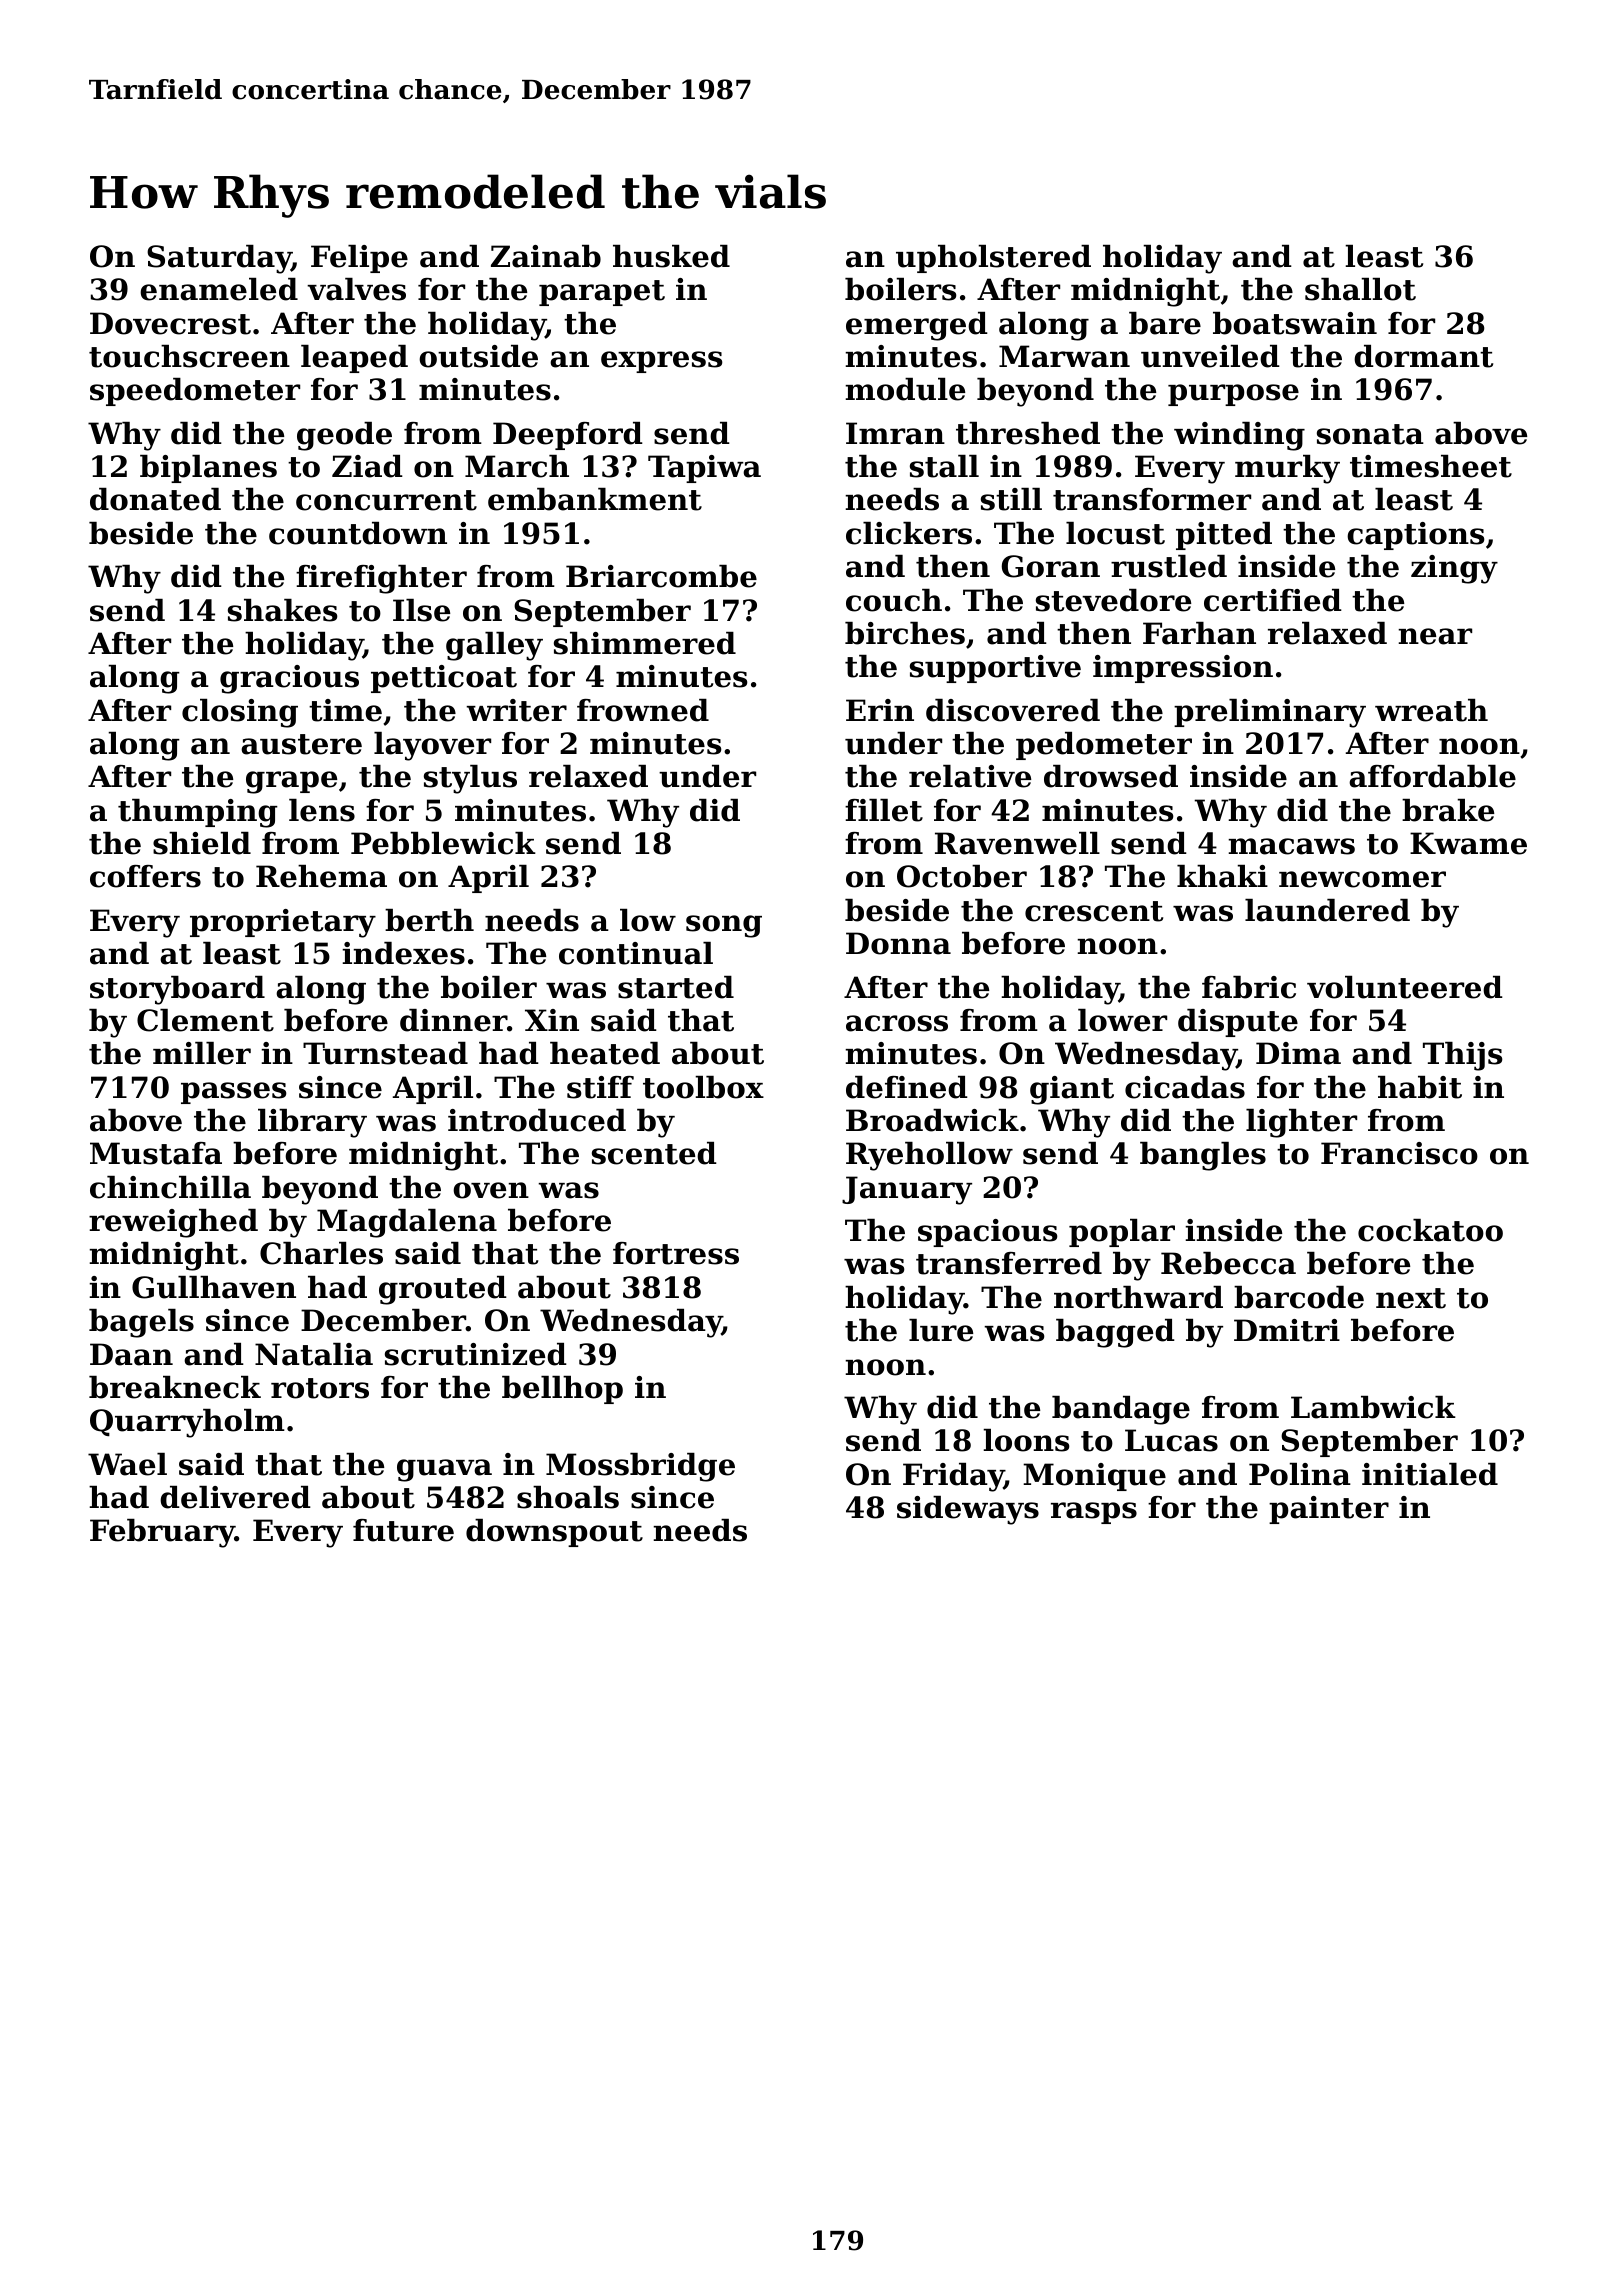 This screenshot has width=1620, height=2292. What do you see at coordinates (314, 1354) in the screenshot?
I see `Natalia` at bounding box center [314, 1354].
